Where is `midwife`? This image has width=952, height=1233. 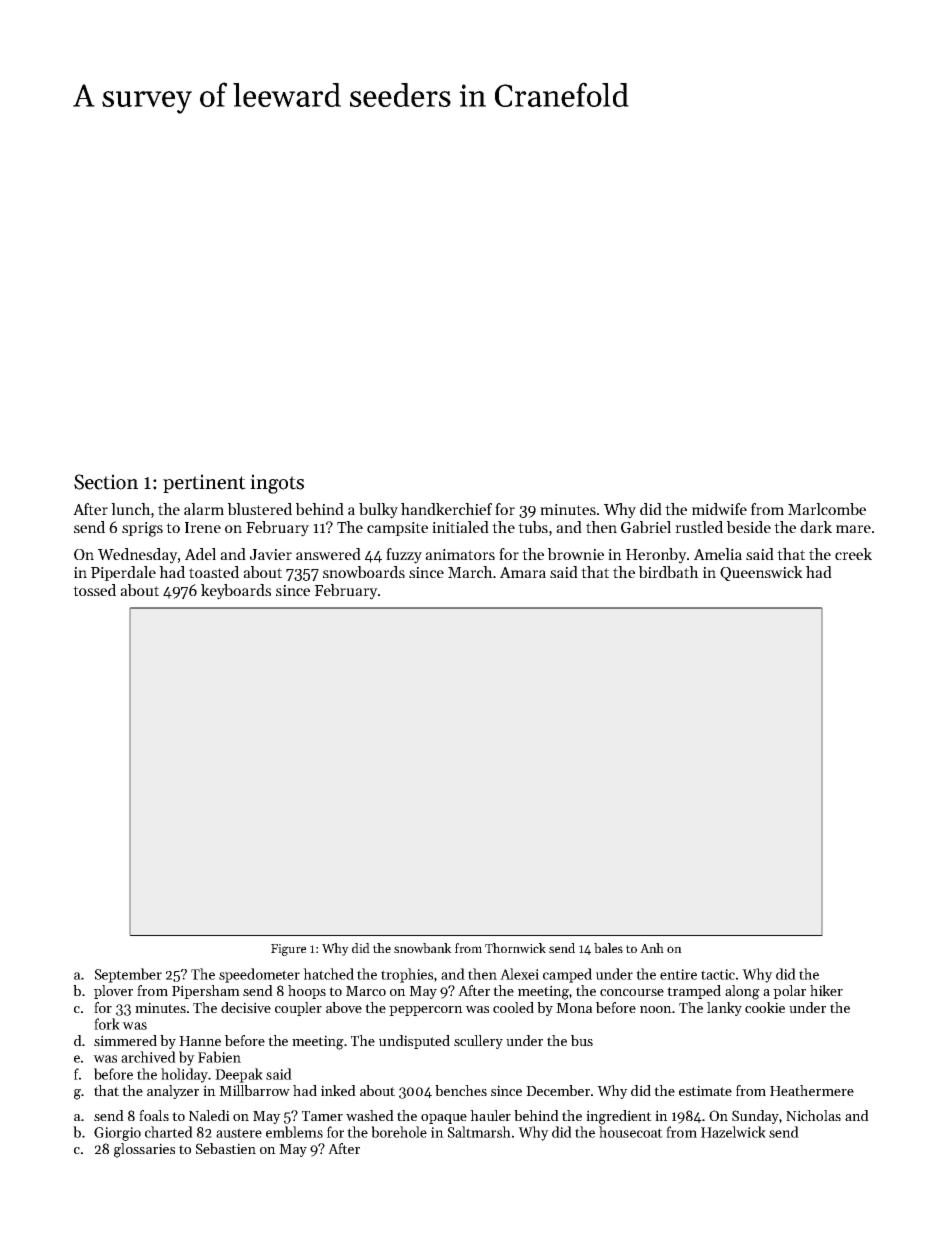 midwife is located at coordinates (719, 509).
